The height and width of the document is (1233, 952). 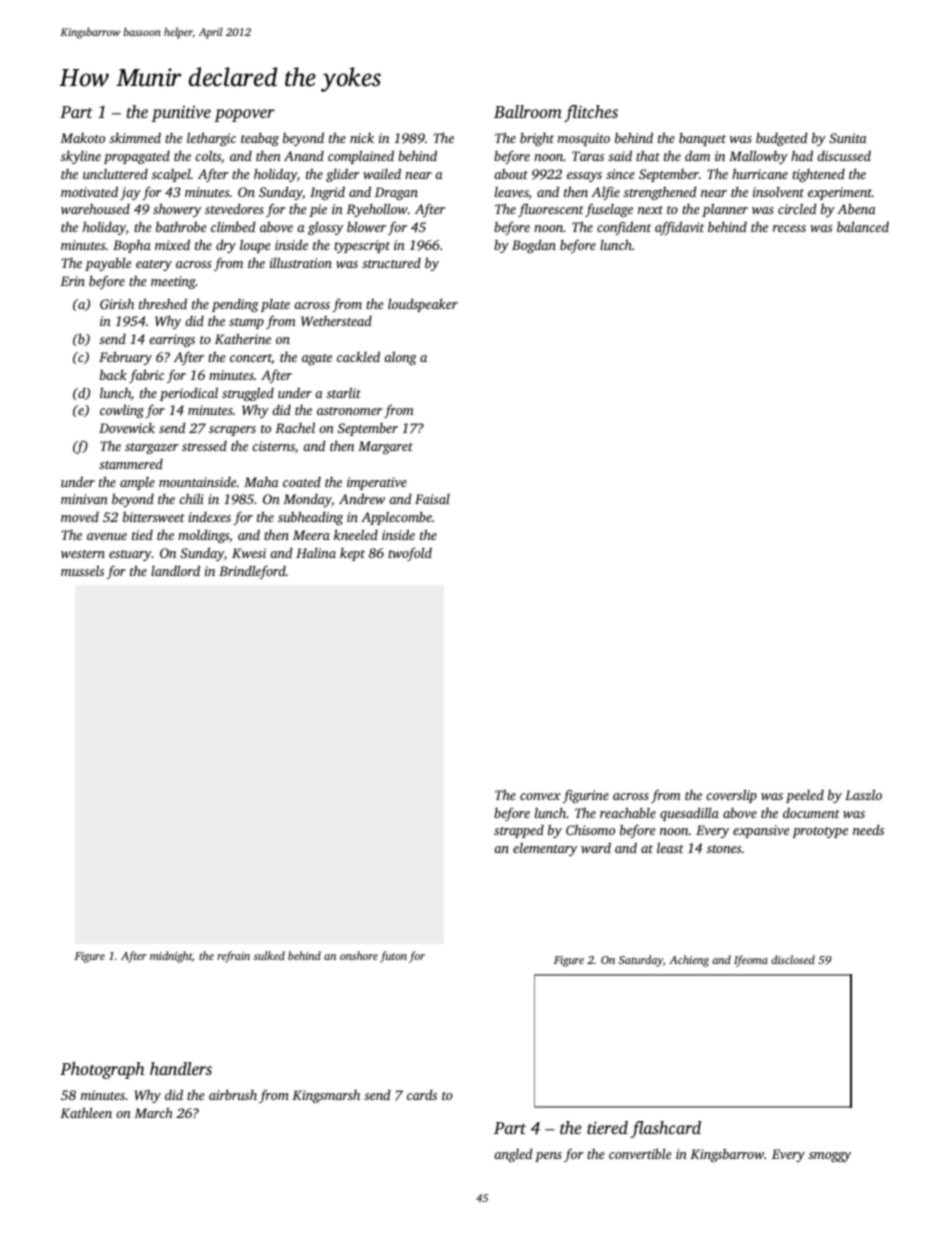 I want to click on midnight, so click(x=171, y=957).
